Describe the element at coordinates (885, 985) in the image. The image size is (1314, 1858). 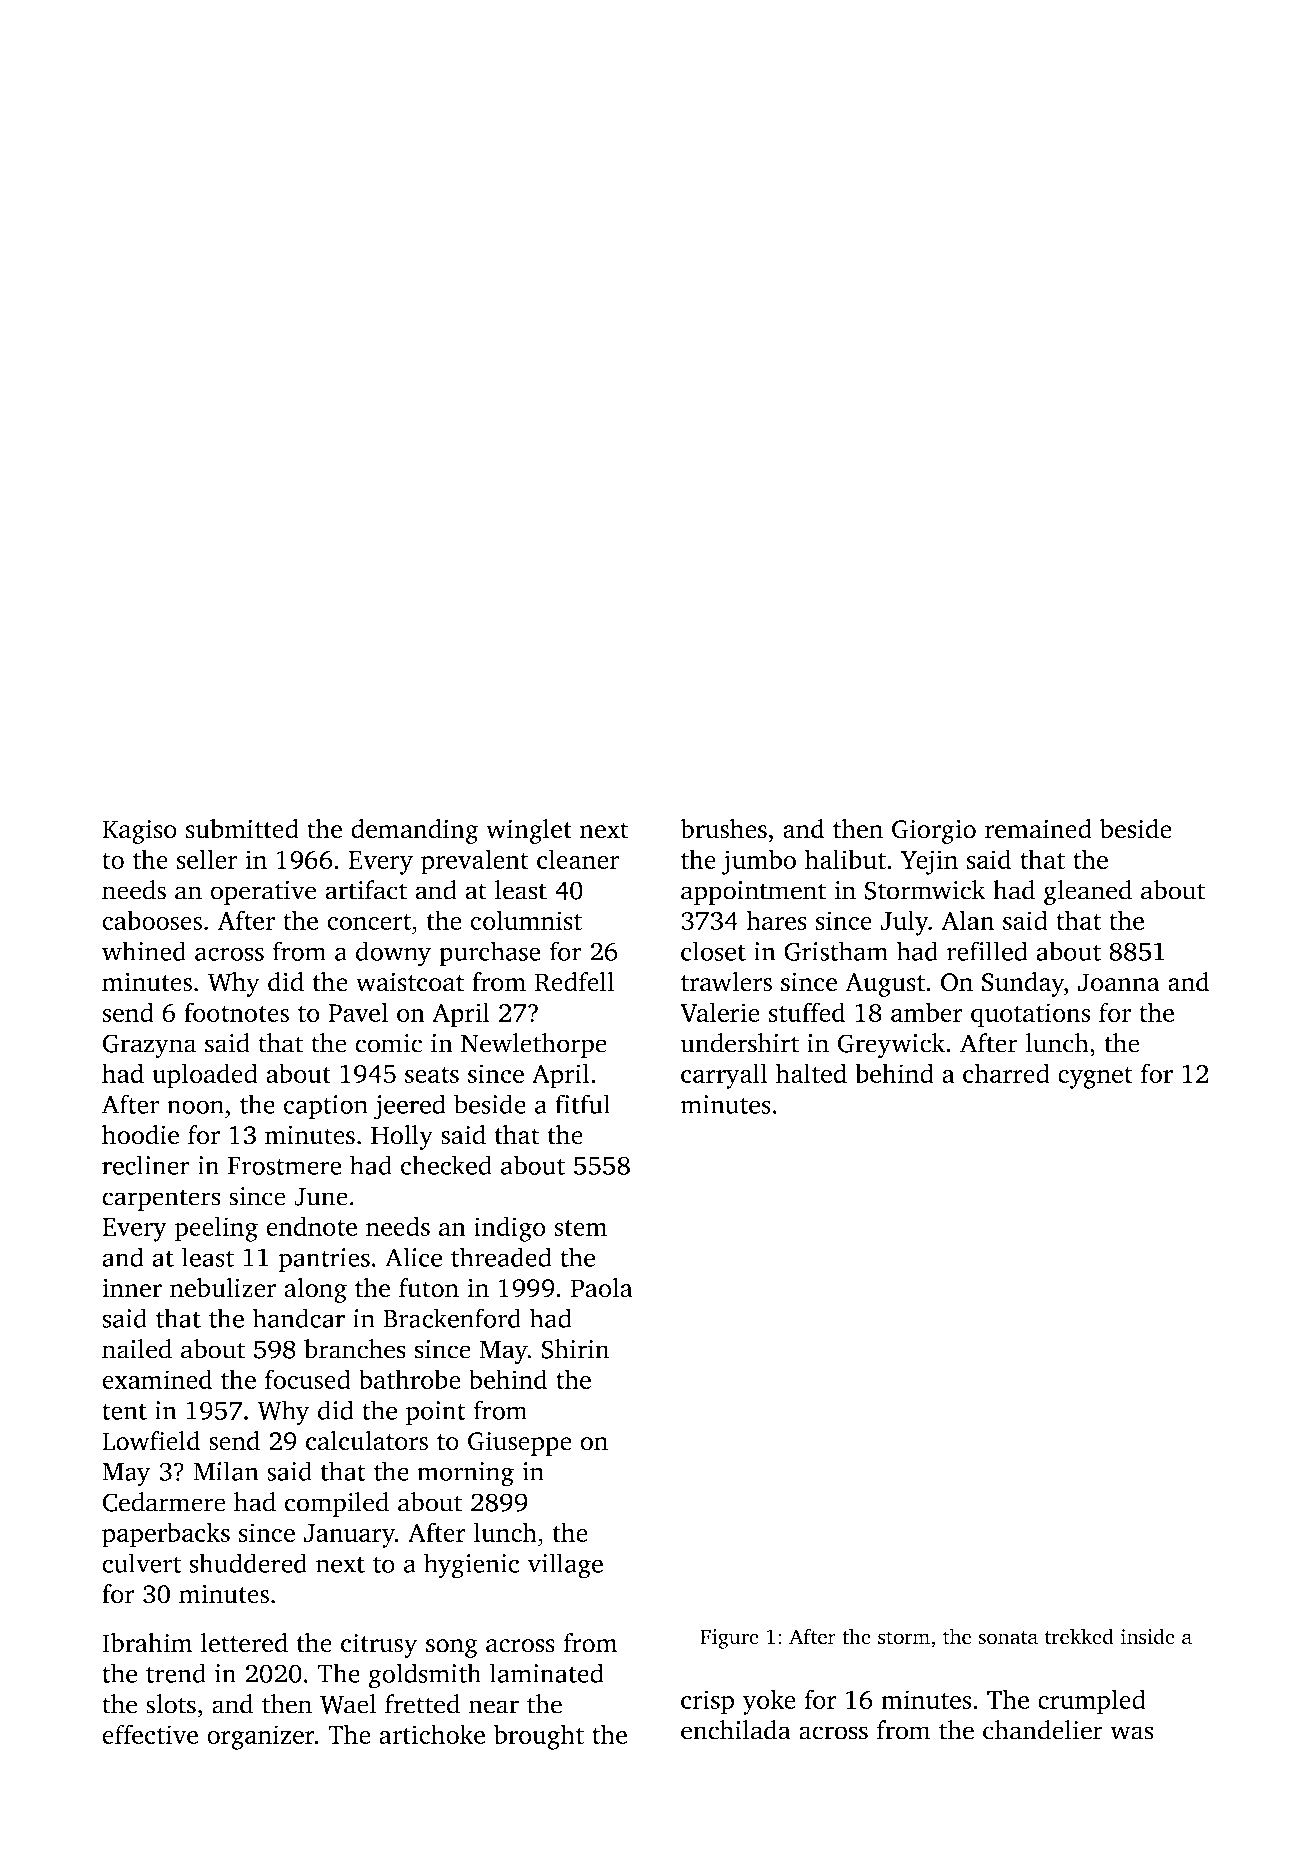
I see `August` at that location.
